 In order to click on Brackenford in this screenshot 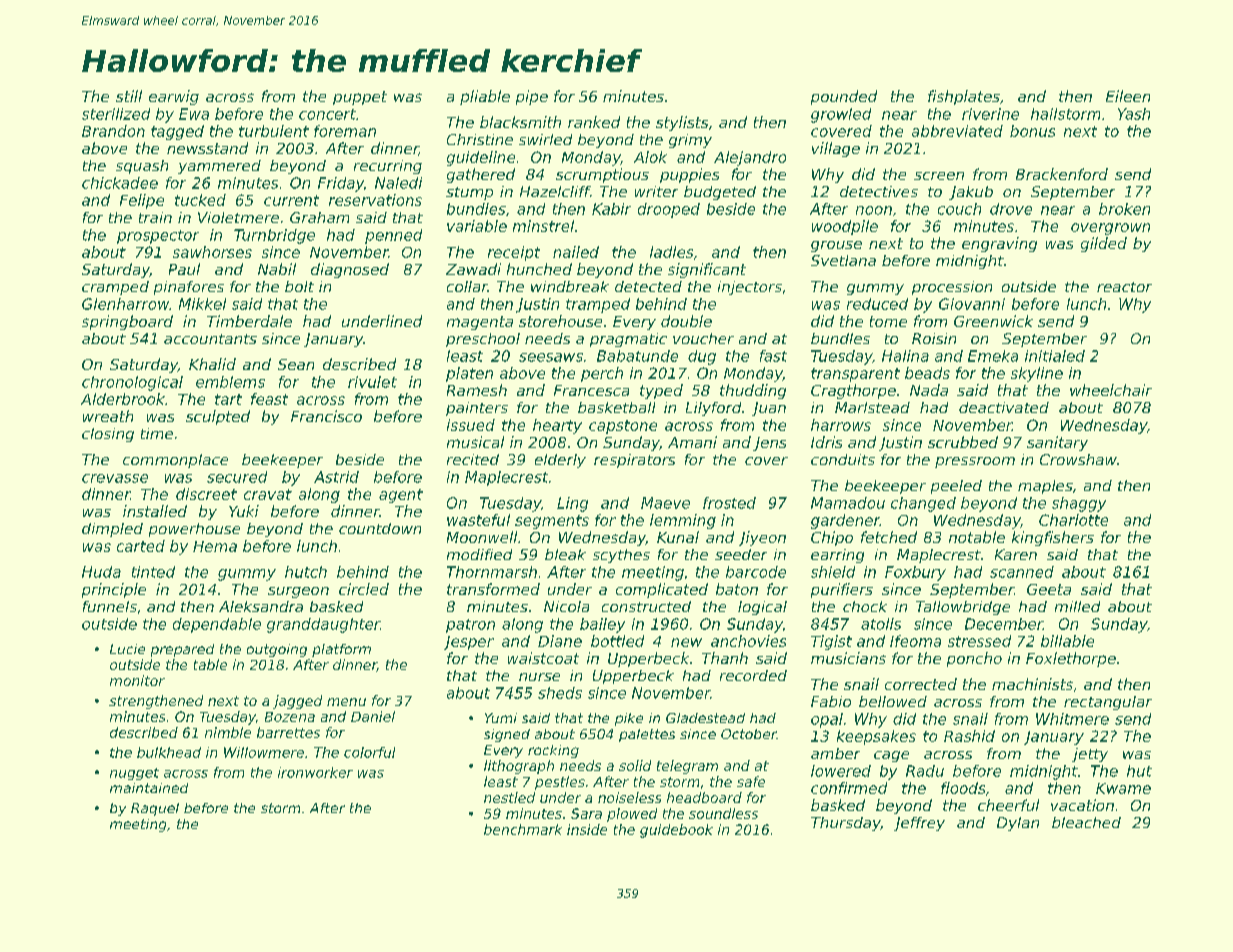, I will do `click(1062, 174)`.
